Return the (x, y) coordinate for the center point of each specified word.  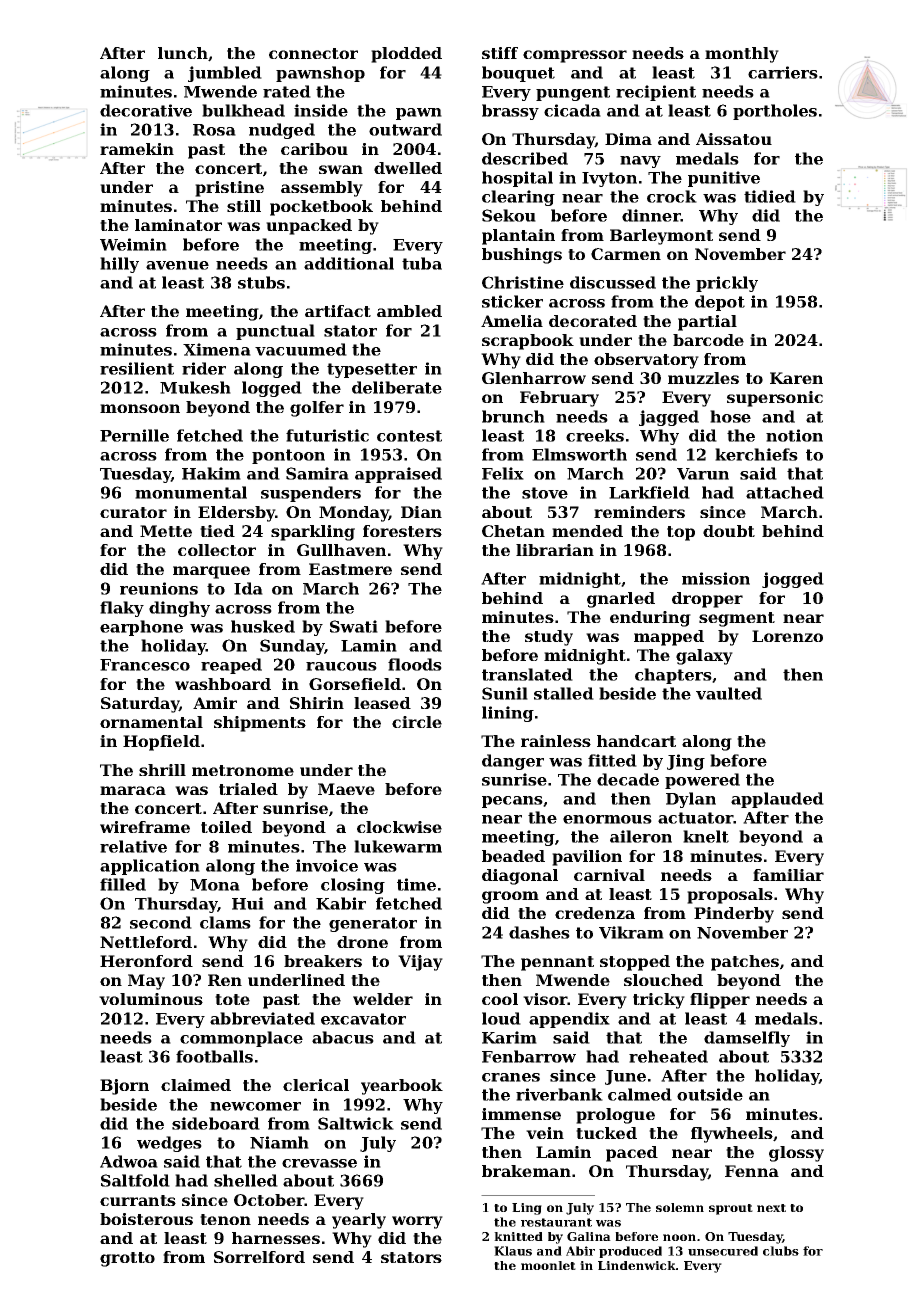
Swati (354, 626)
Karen (796, 378)
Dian (421, 512)
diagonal (520, 877)
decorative (146, 110)
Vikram (631, 932)
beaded (513, 856)
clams (225, 922)
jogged (793, 580)
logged (272, 389)
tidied (770, 196)
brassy (510, 112)
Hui (248, 903)
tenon (225, 1219)
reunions (159, 588)
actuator (696, 818)
